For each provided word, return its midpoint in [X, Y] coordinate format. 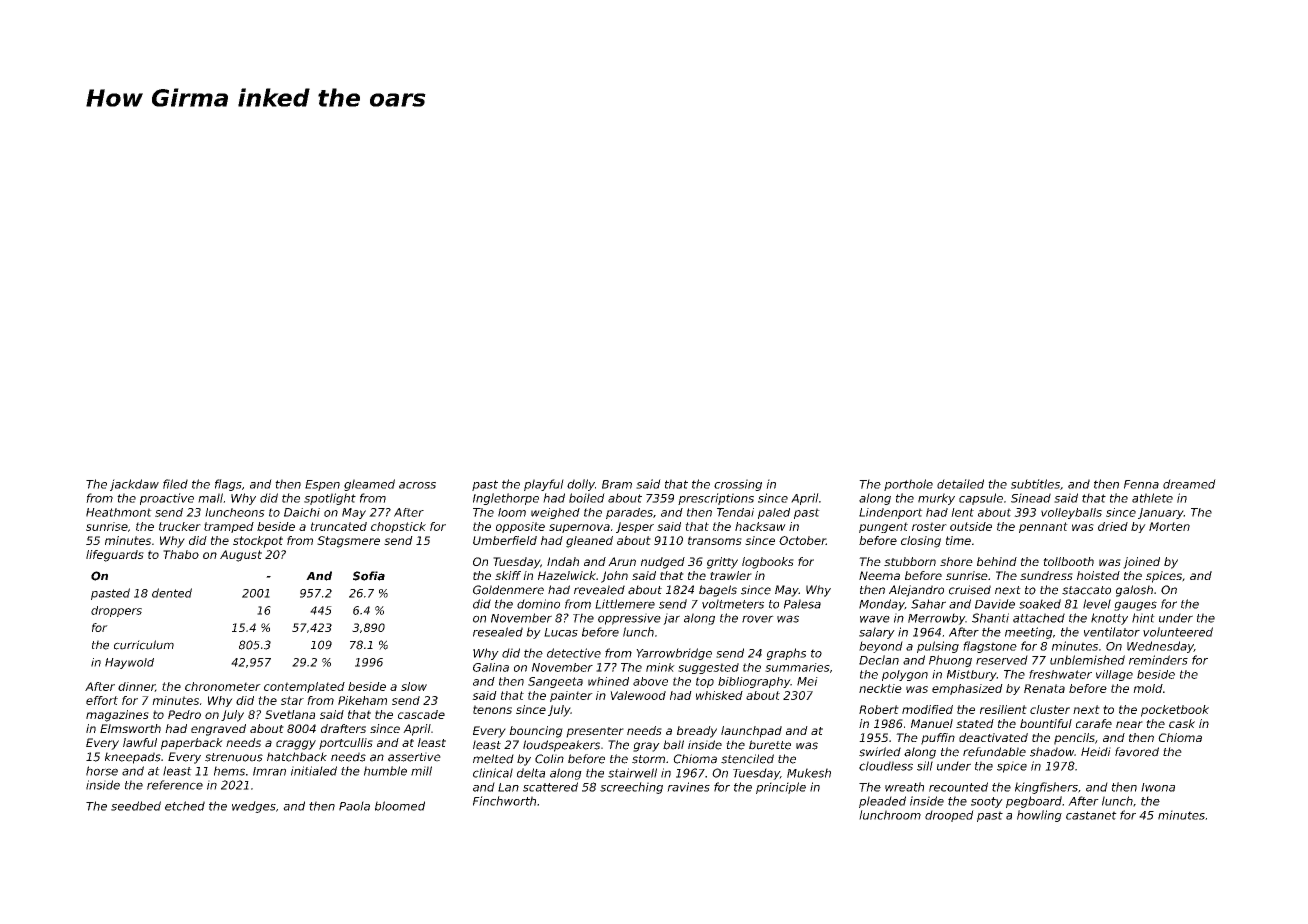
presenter [595, 732]
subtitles [1035, 484]
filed [175, 484]
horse [102, 771]
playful [544, 485]
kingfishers [1046, 788]
